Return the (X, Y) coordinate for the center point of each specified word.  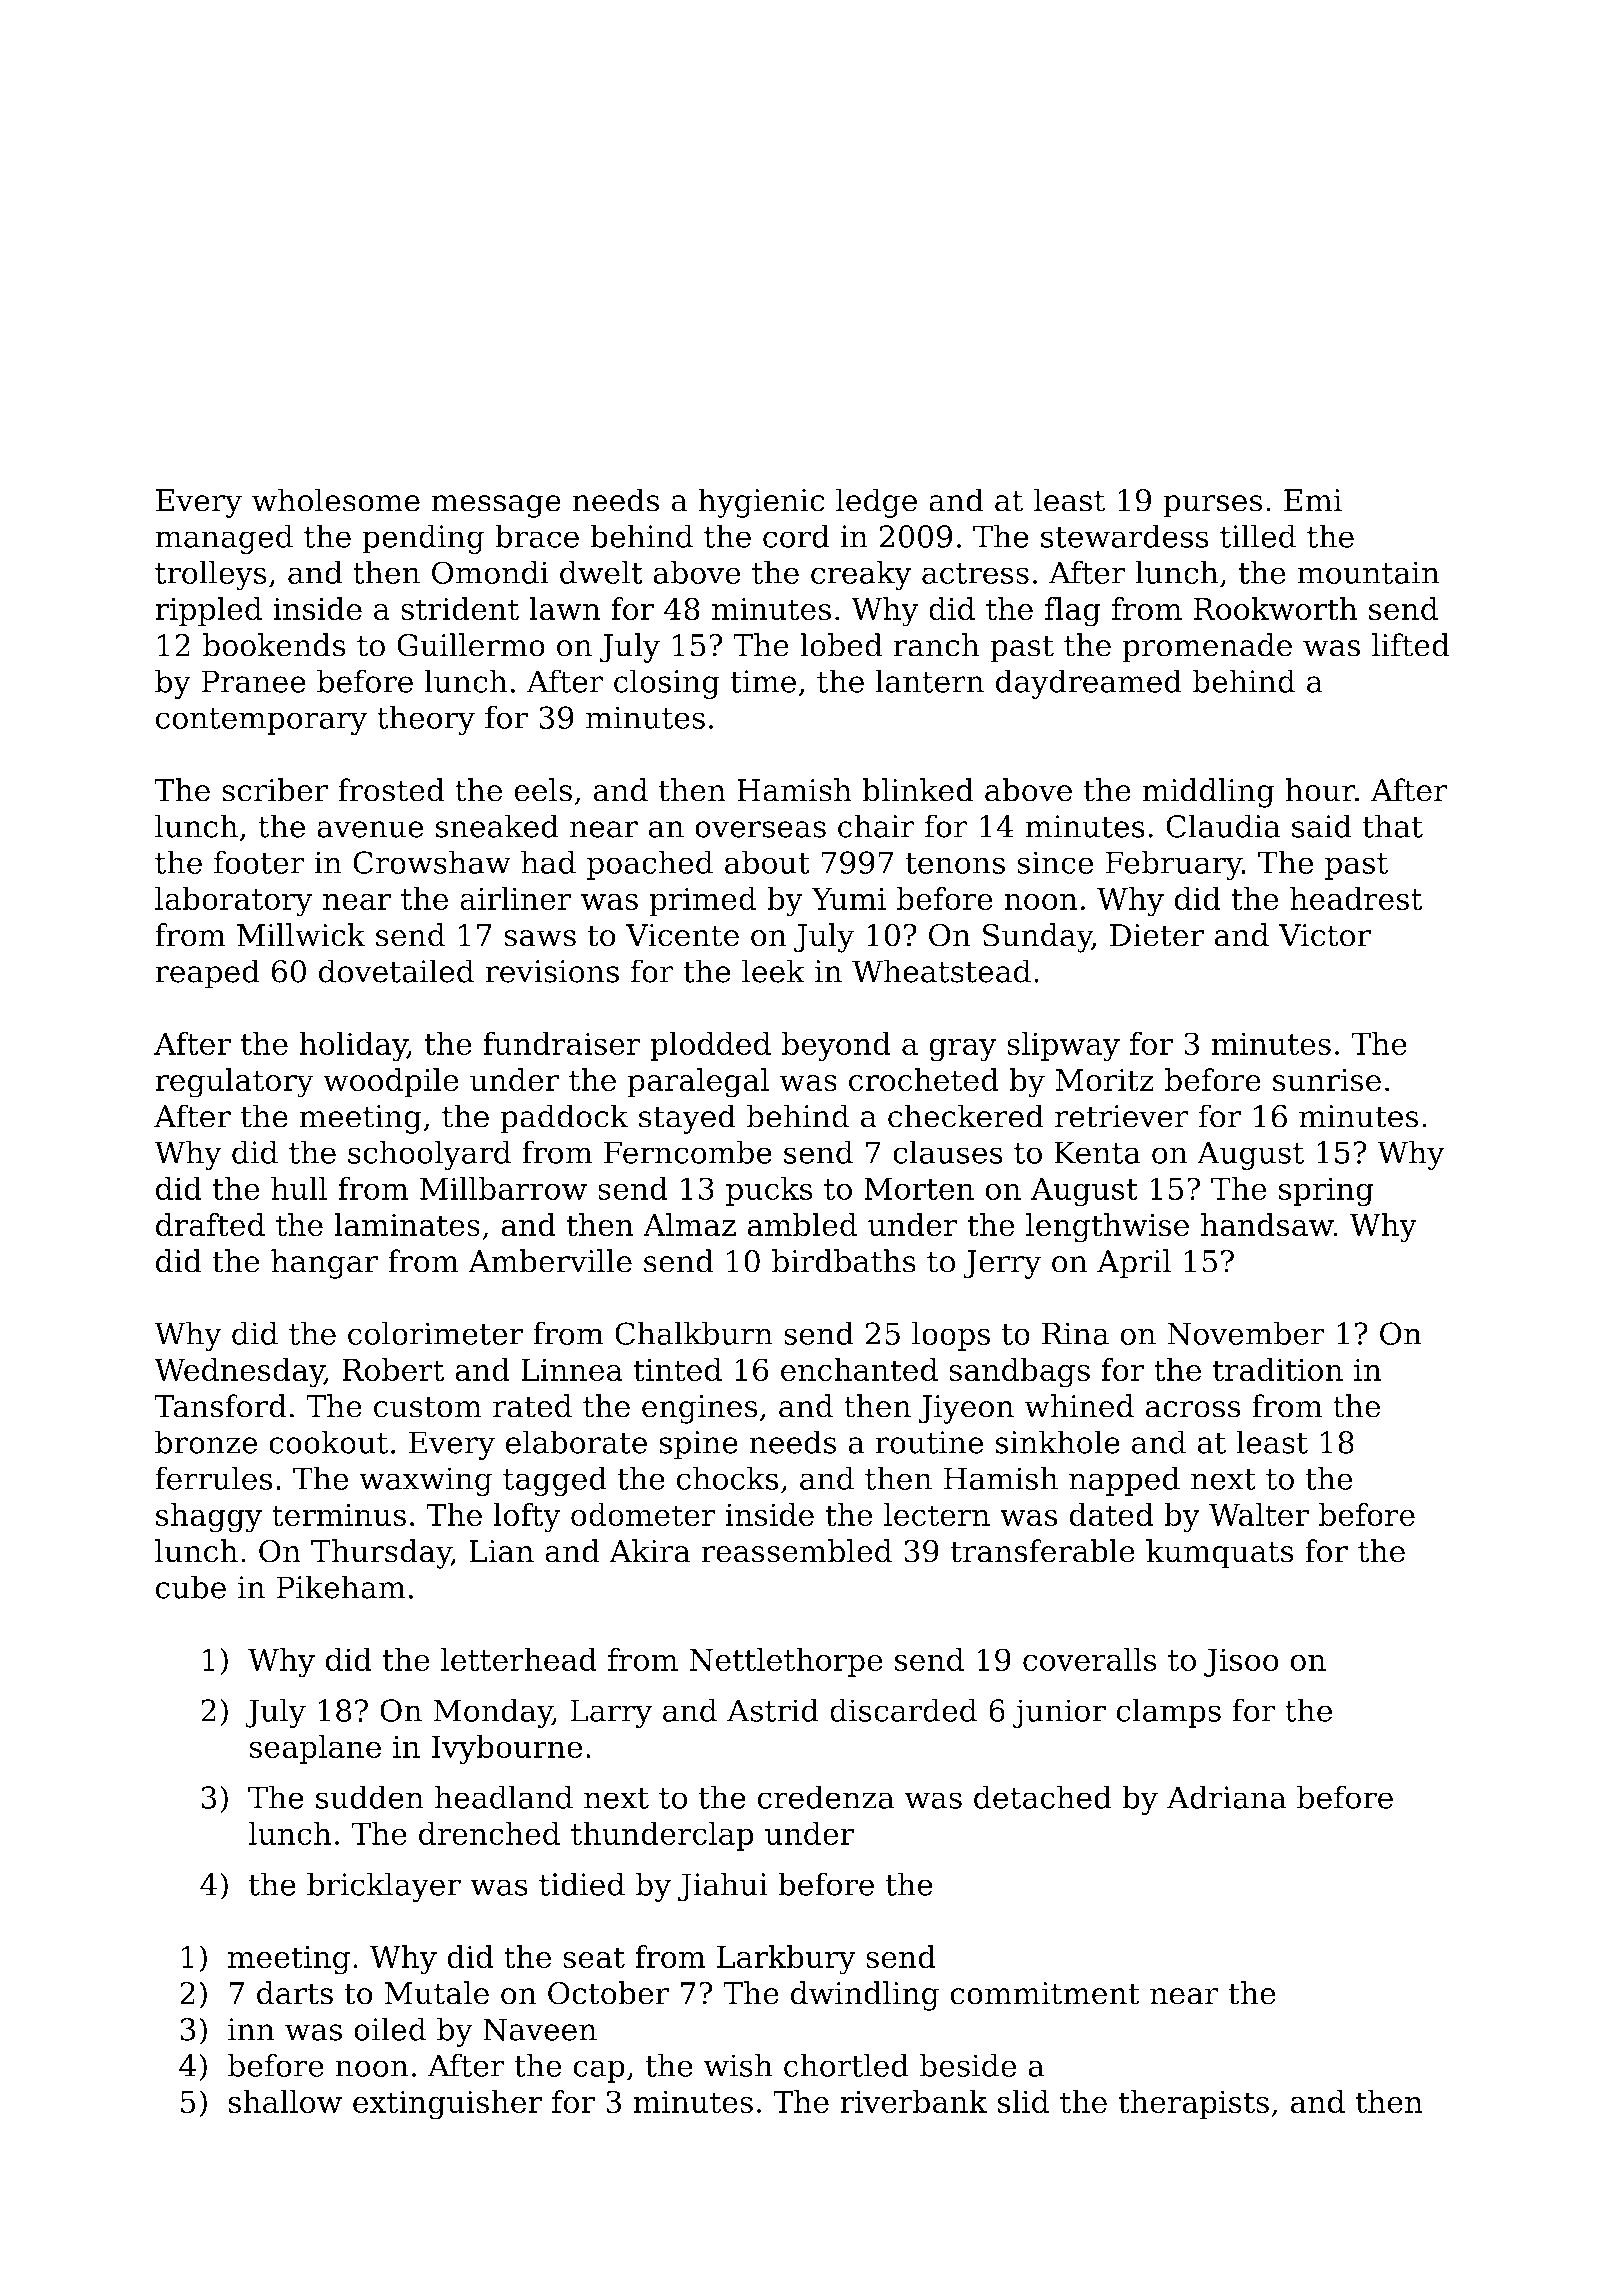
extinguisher (447, 2105)
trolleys (211, 575)
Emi (1313, 500)
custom (428, 1407)
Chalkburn (694, 1333)
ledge (876, 503)
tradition (1278, 1370)
